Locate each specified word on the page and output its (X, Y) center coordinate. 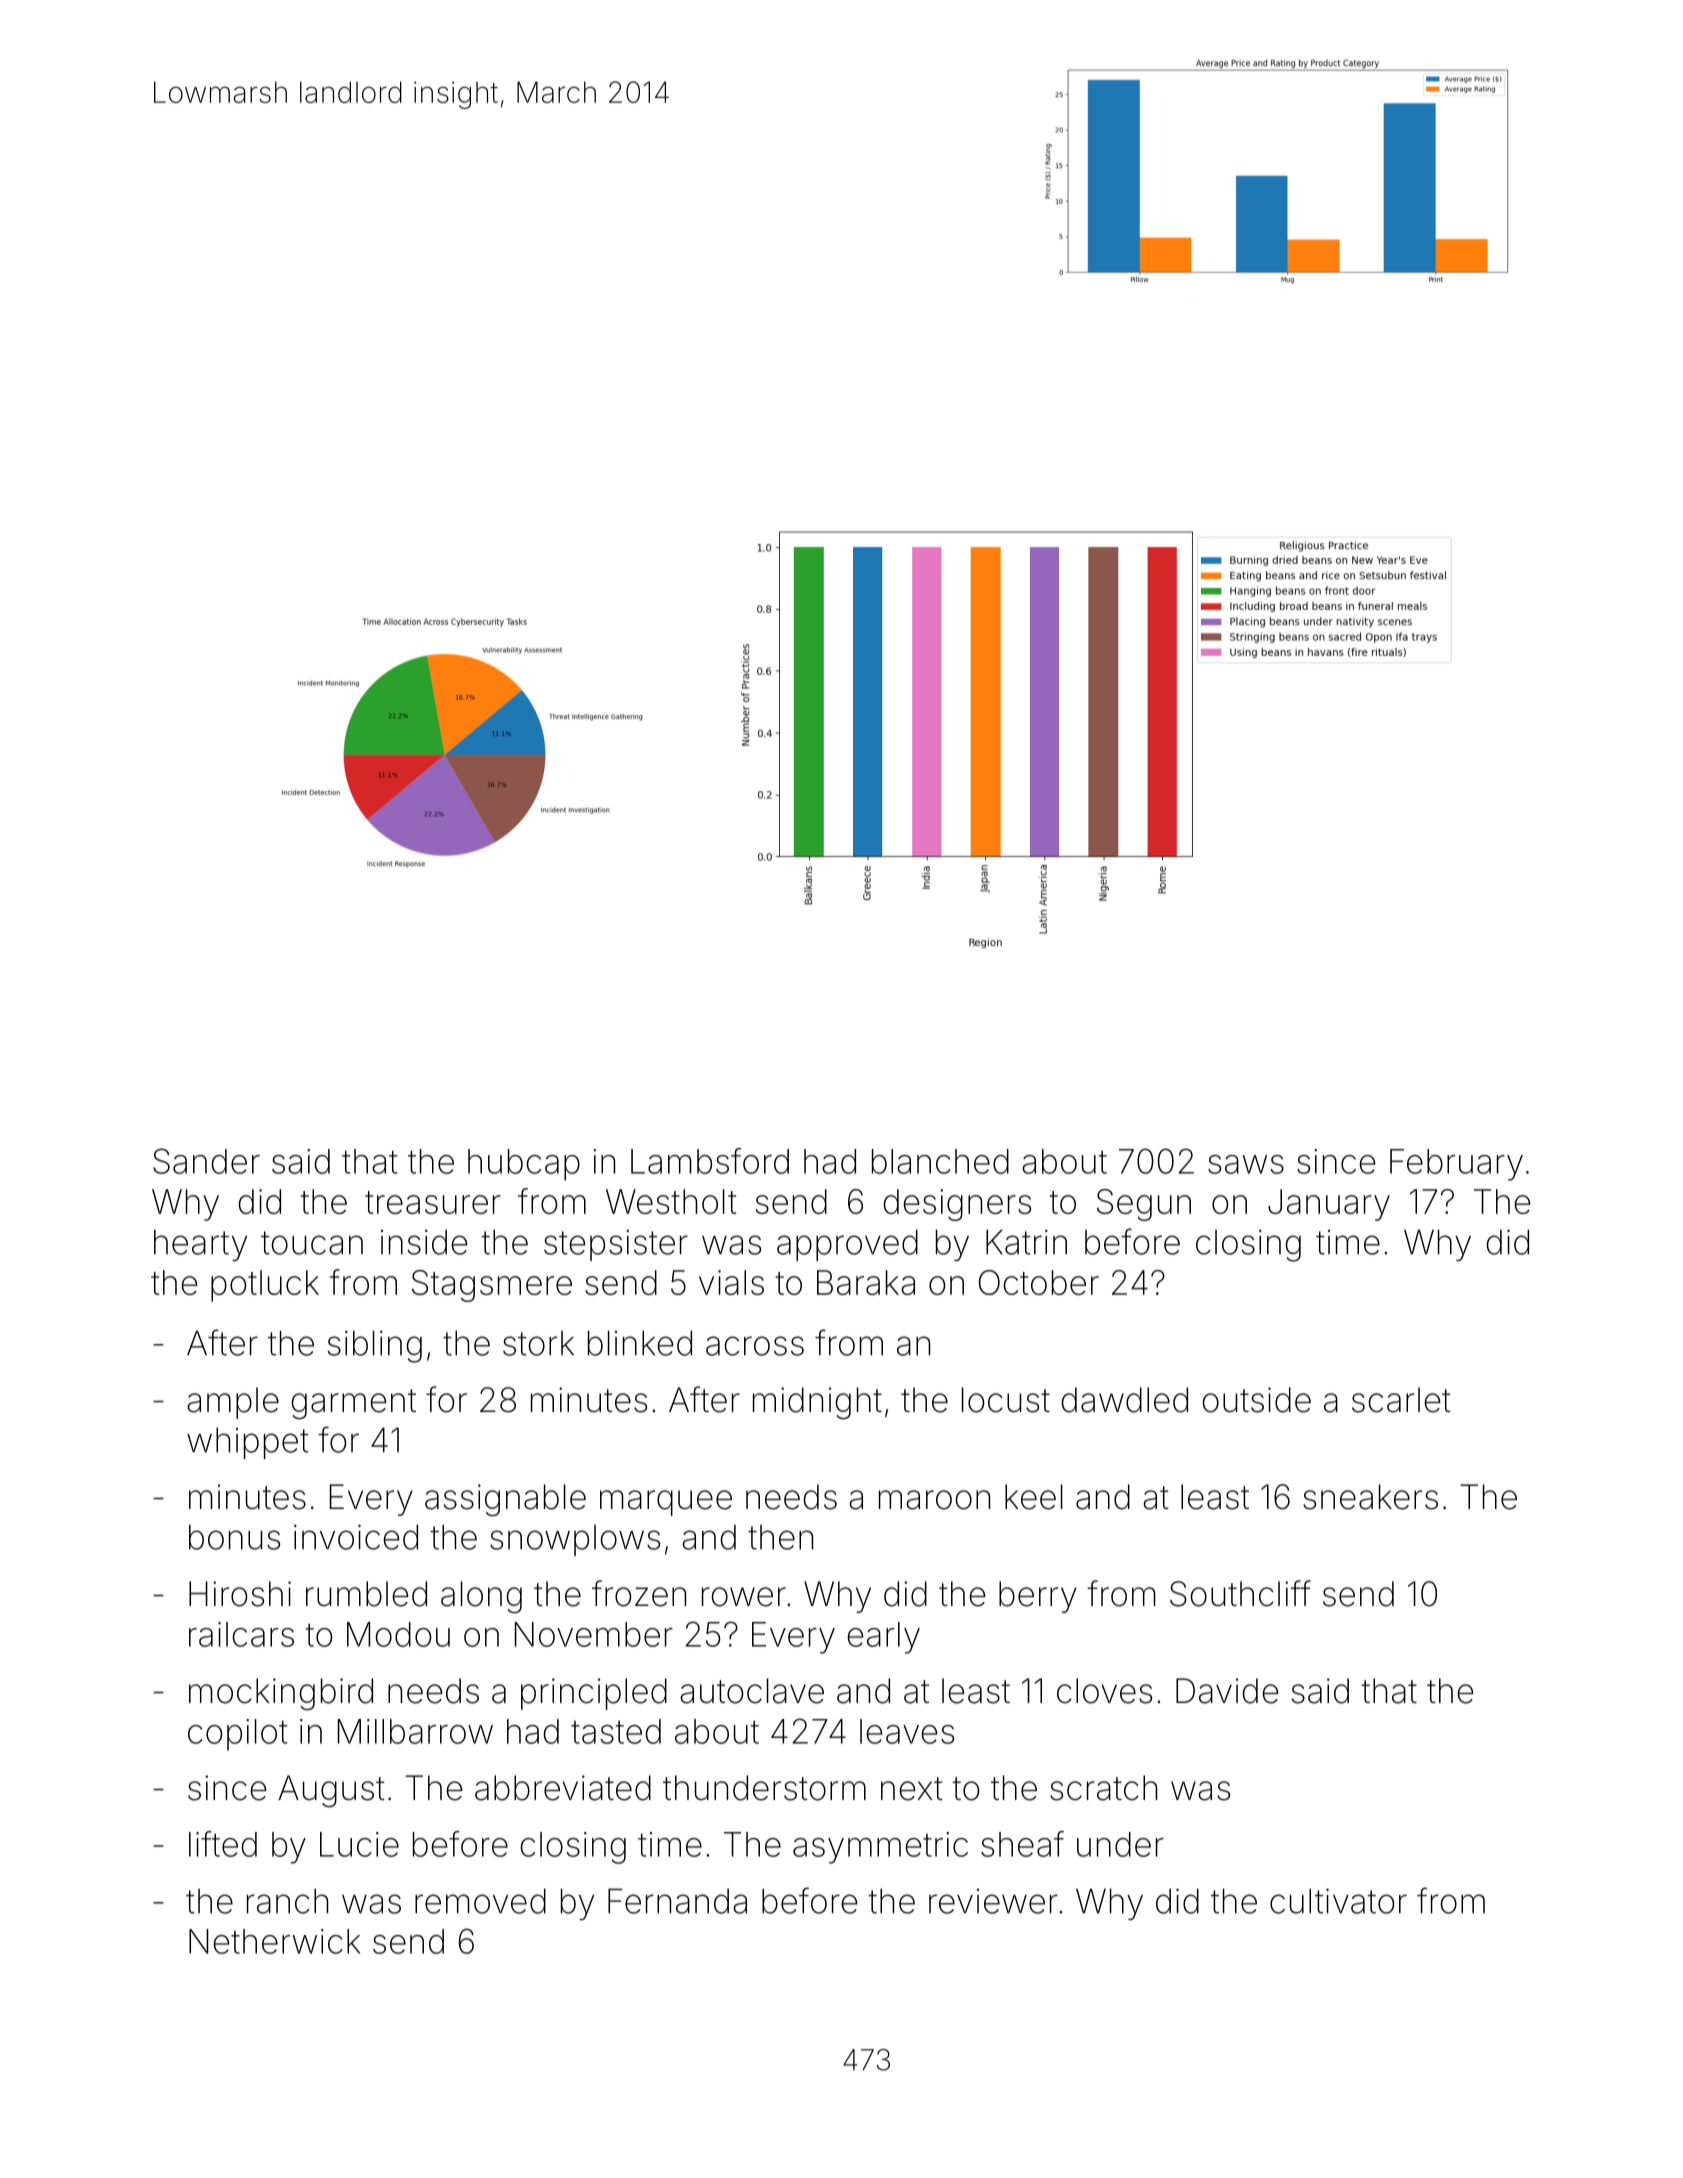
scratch (1103, 1788)
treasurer (433, 1202)
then (780, 1537)
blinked (640, 1343)
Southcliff (1240, 1593)
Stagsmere (492, 1286)
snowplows (575, 1540)
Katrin (1026, 1242)
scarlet (1401, 1400)
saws (1246, 1164)
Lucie (359, 1844)
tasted (616, 1731)
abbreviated (563, 1788)
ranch (287, 1901)
